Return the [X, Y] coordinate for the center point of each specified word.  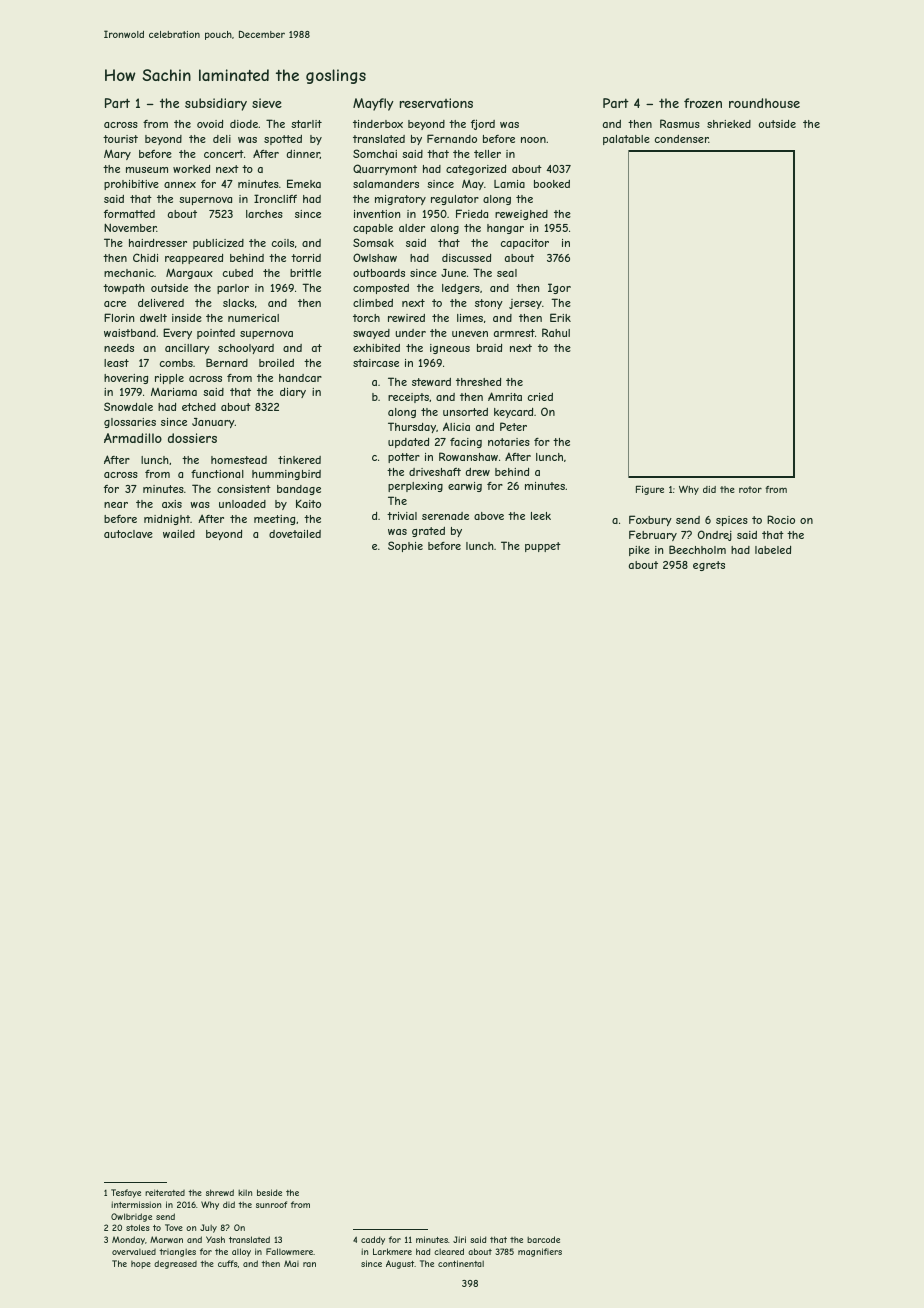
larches [264, 214]
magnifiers [540, 1252]
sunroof [271, 1204]
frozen [703, 103]
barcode [543, 1239]
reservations [436, 103]
